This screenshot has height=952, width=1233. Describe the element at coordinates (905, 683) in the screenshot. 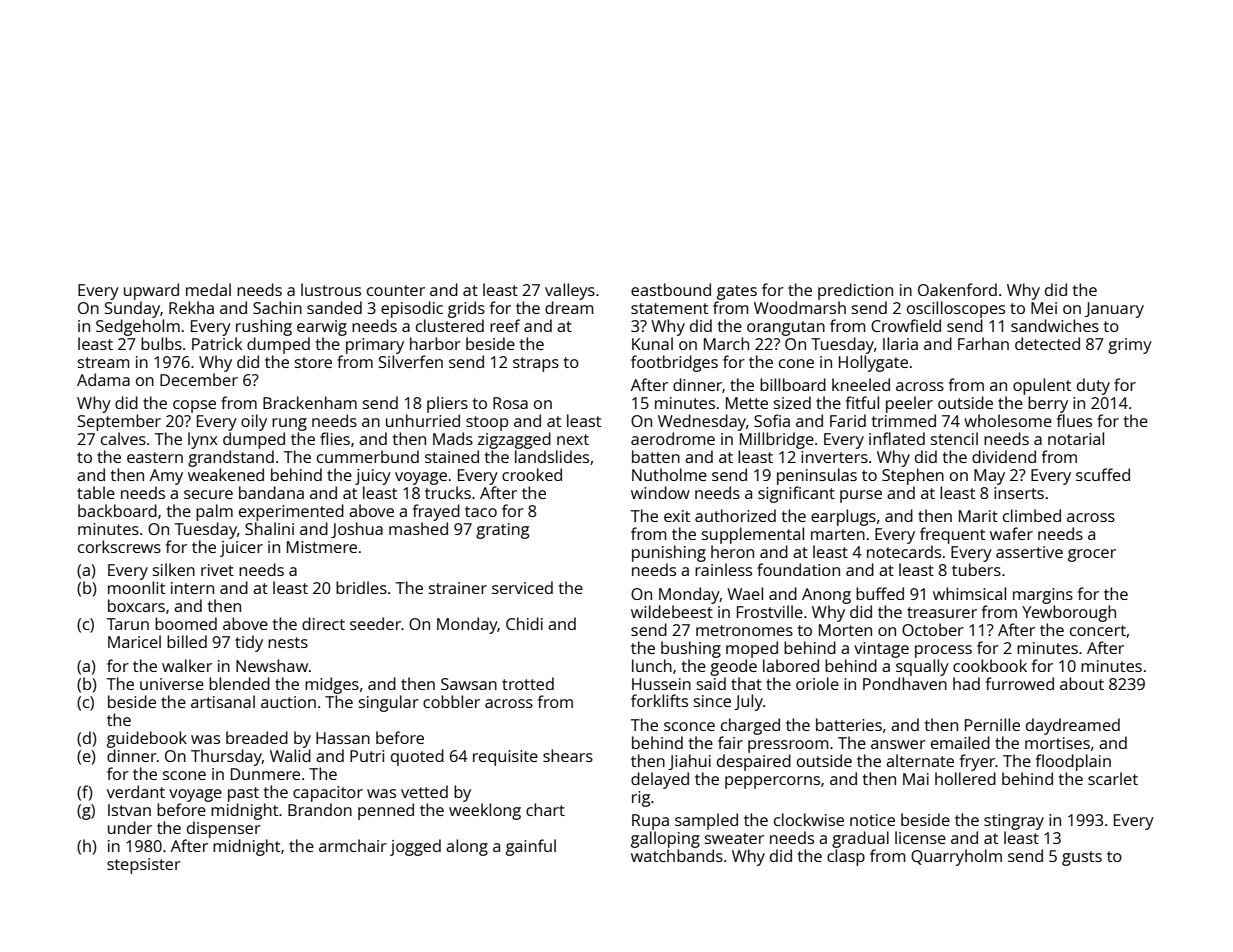

I see `Pondhaven` at that location.
